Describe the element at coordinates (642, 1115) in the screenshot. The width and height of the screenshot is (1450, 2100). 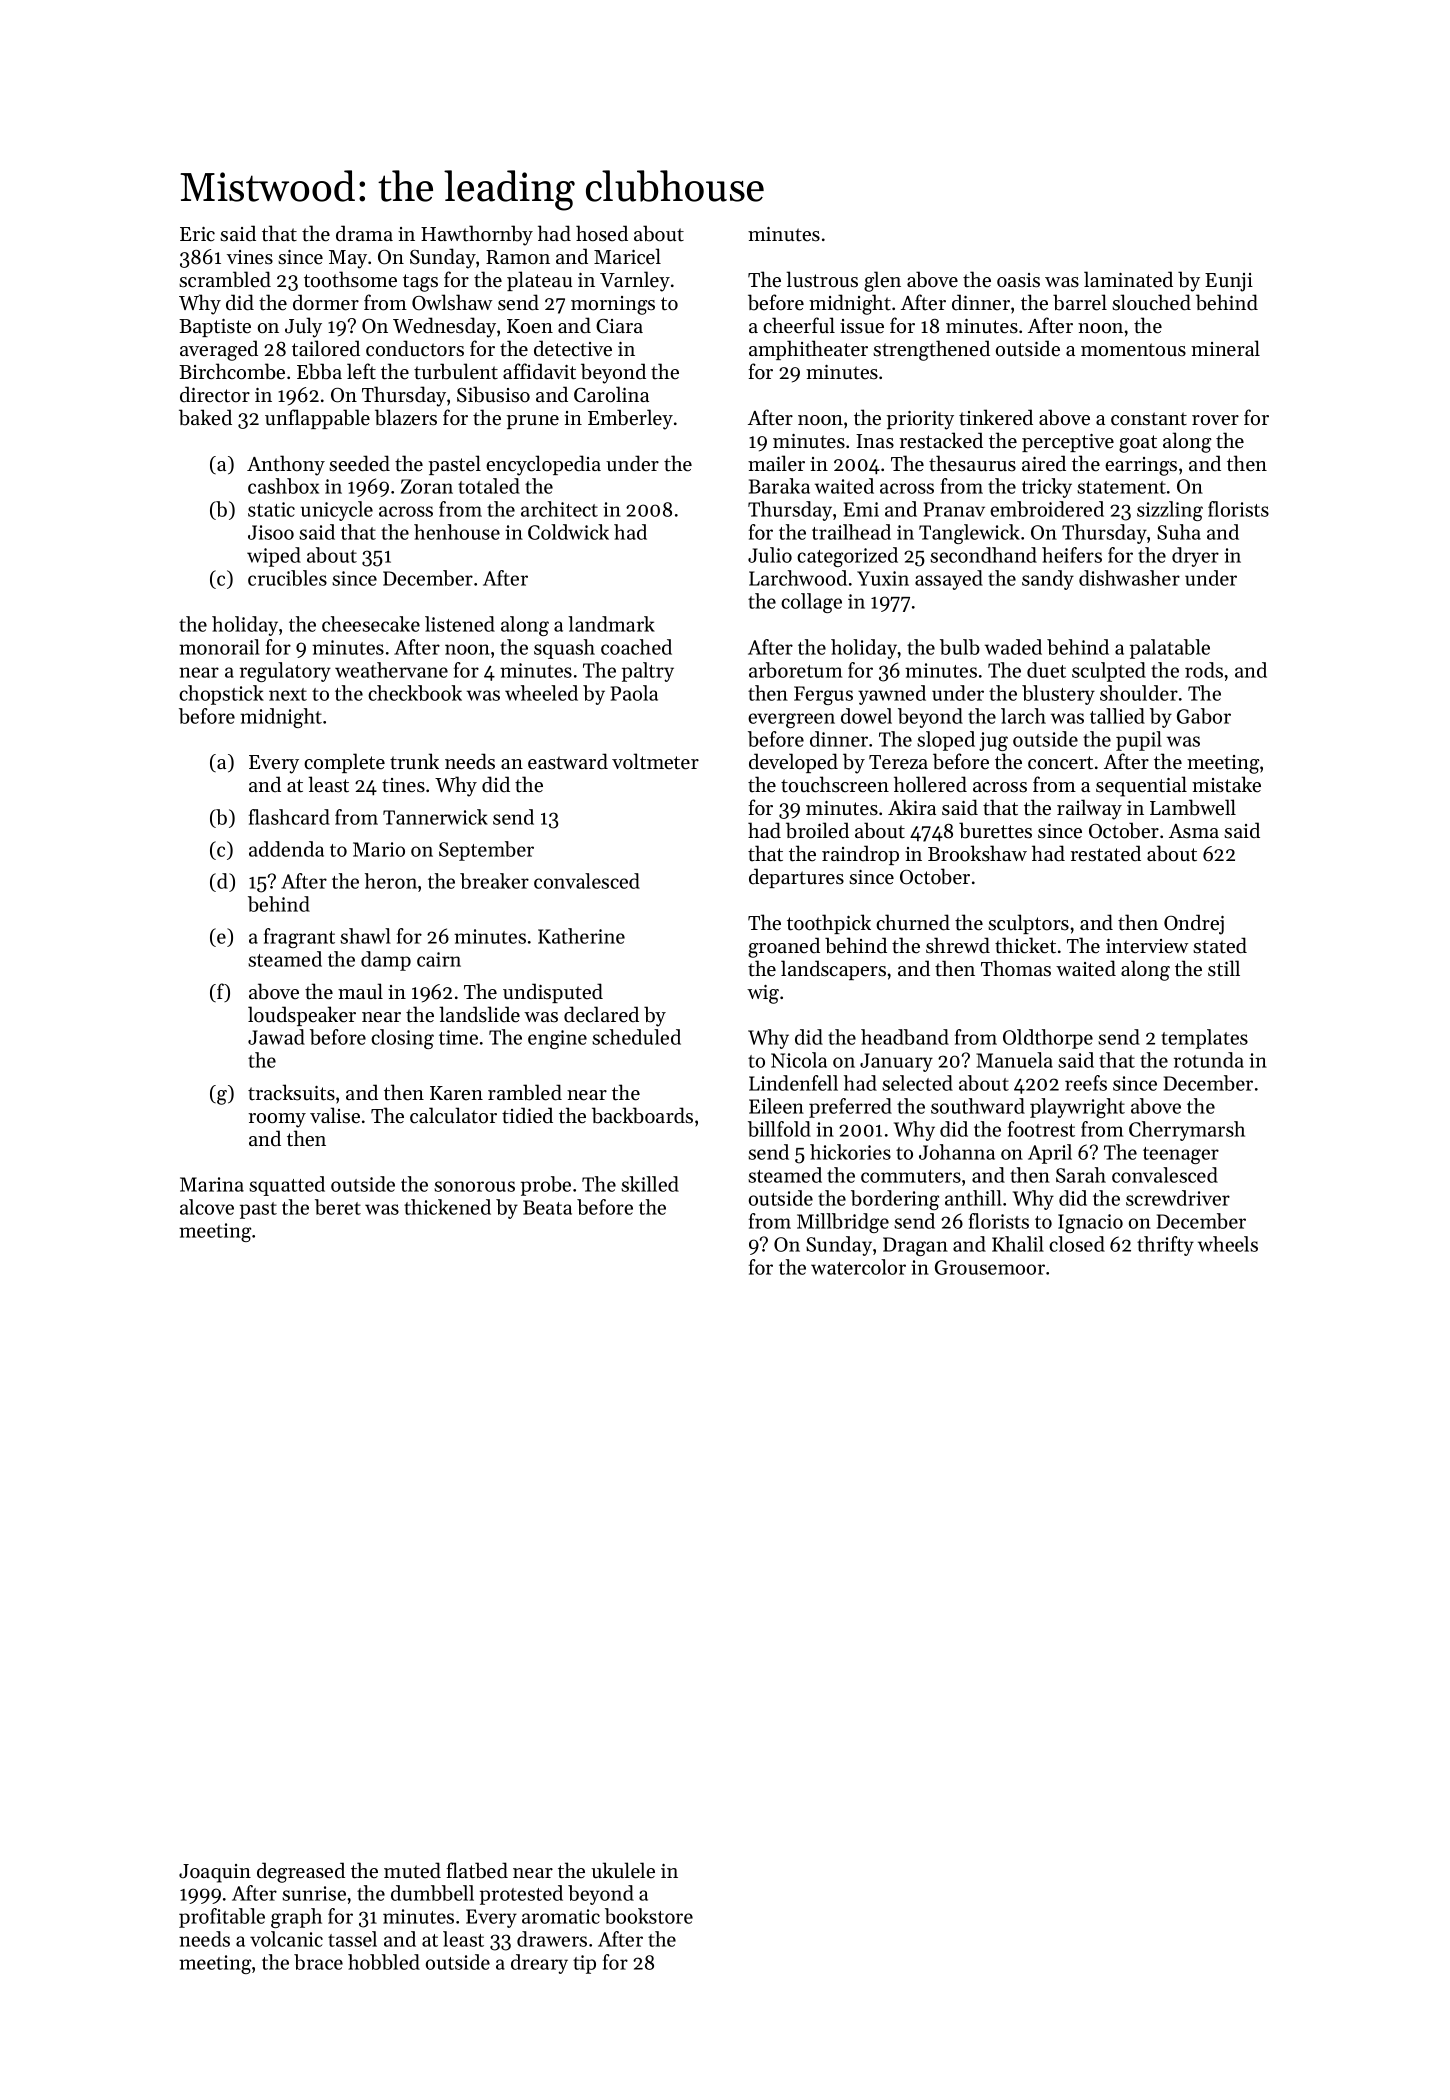
I see `backboards` at that location.
